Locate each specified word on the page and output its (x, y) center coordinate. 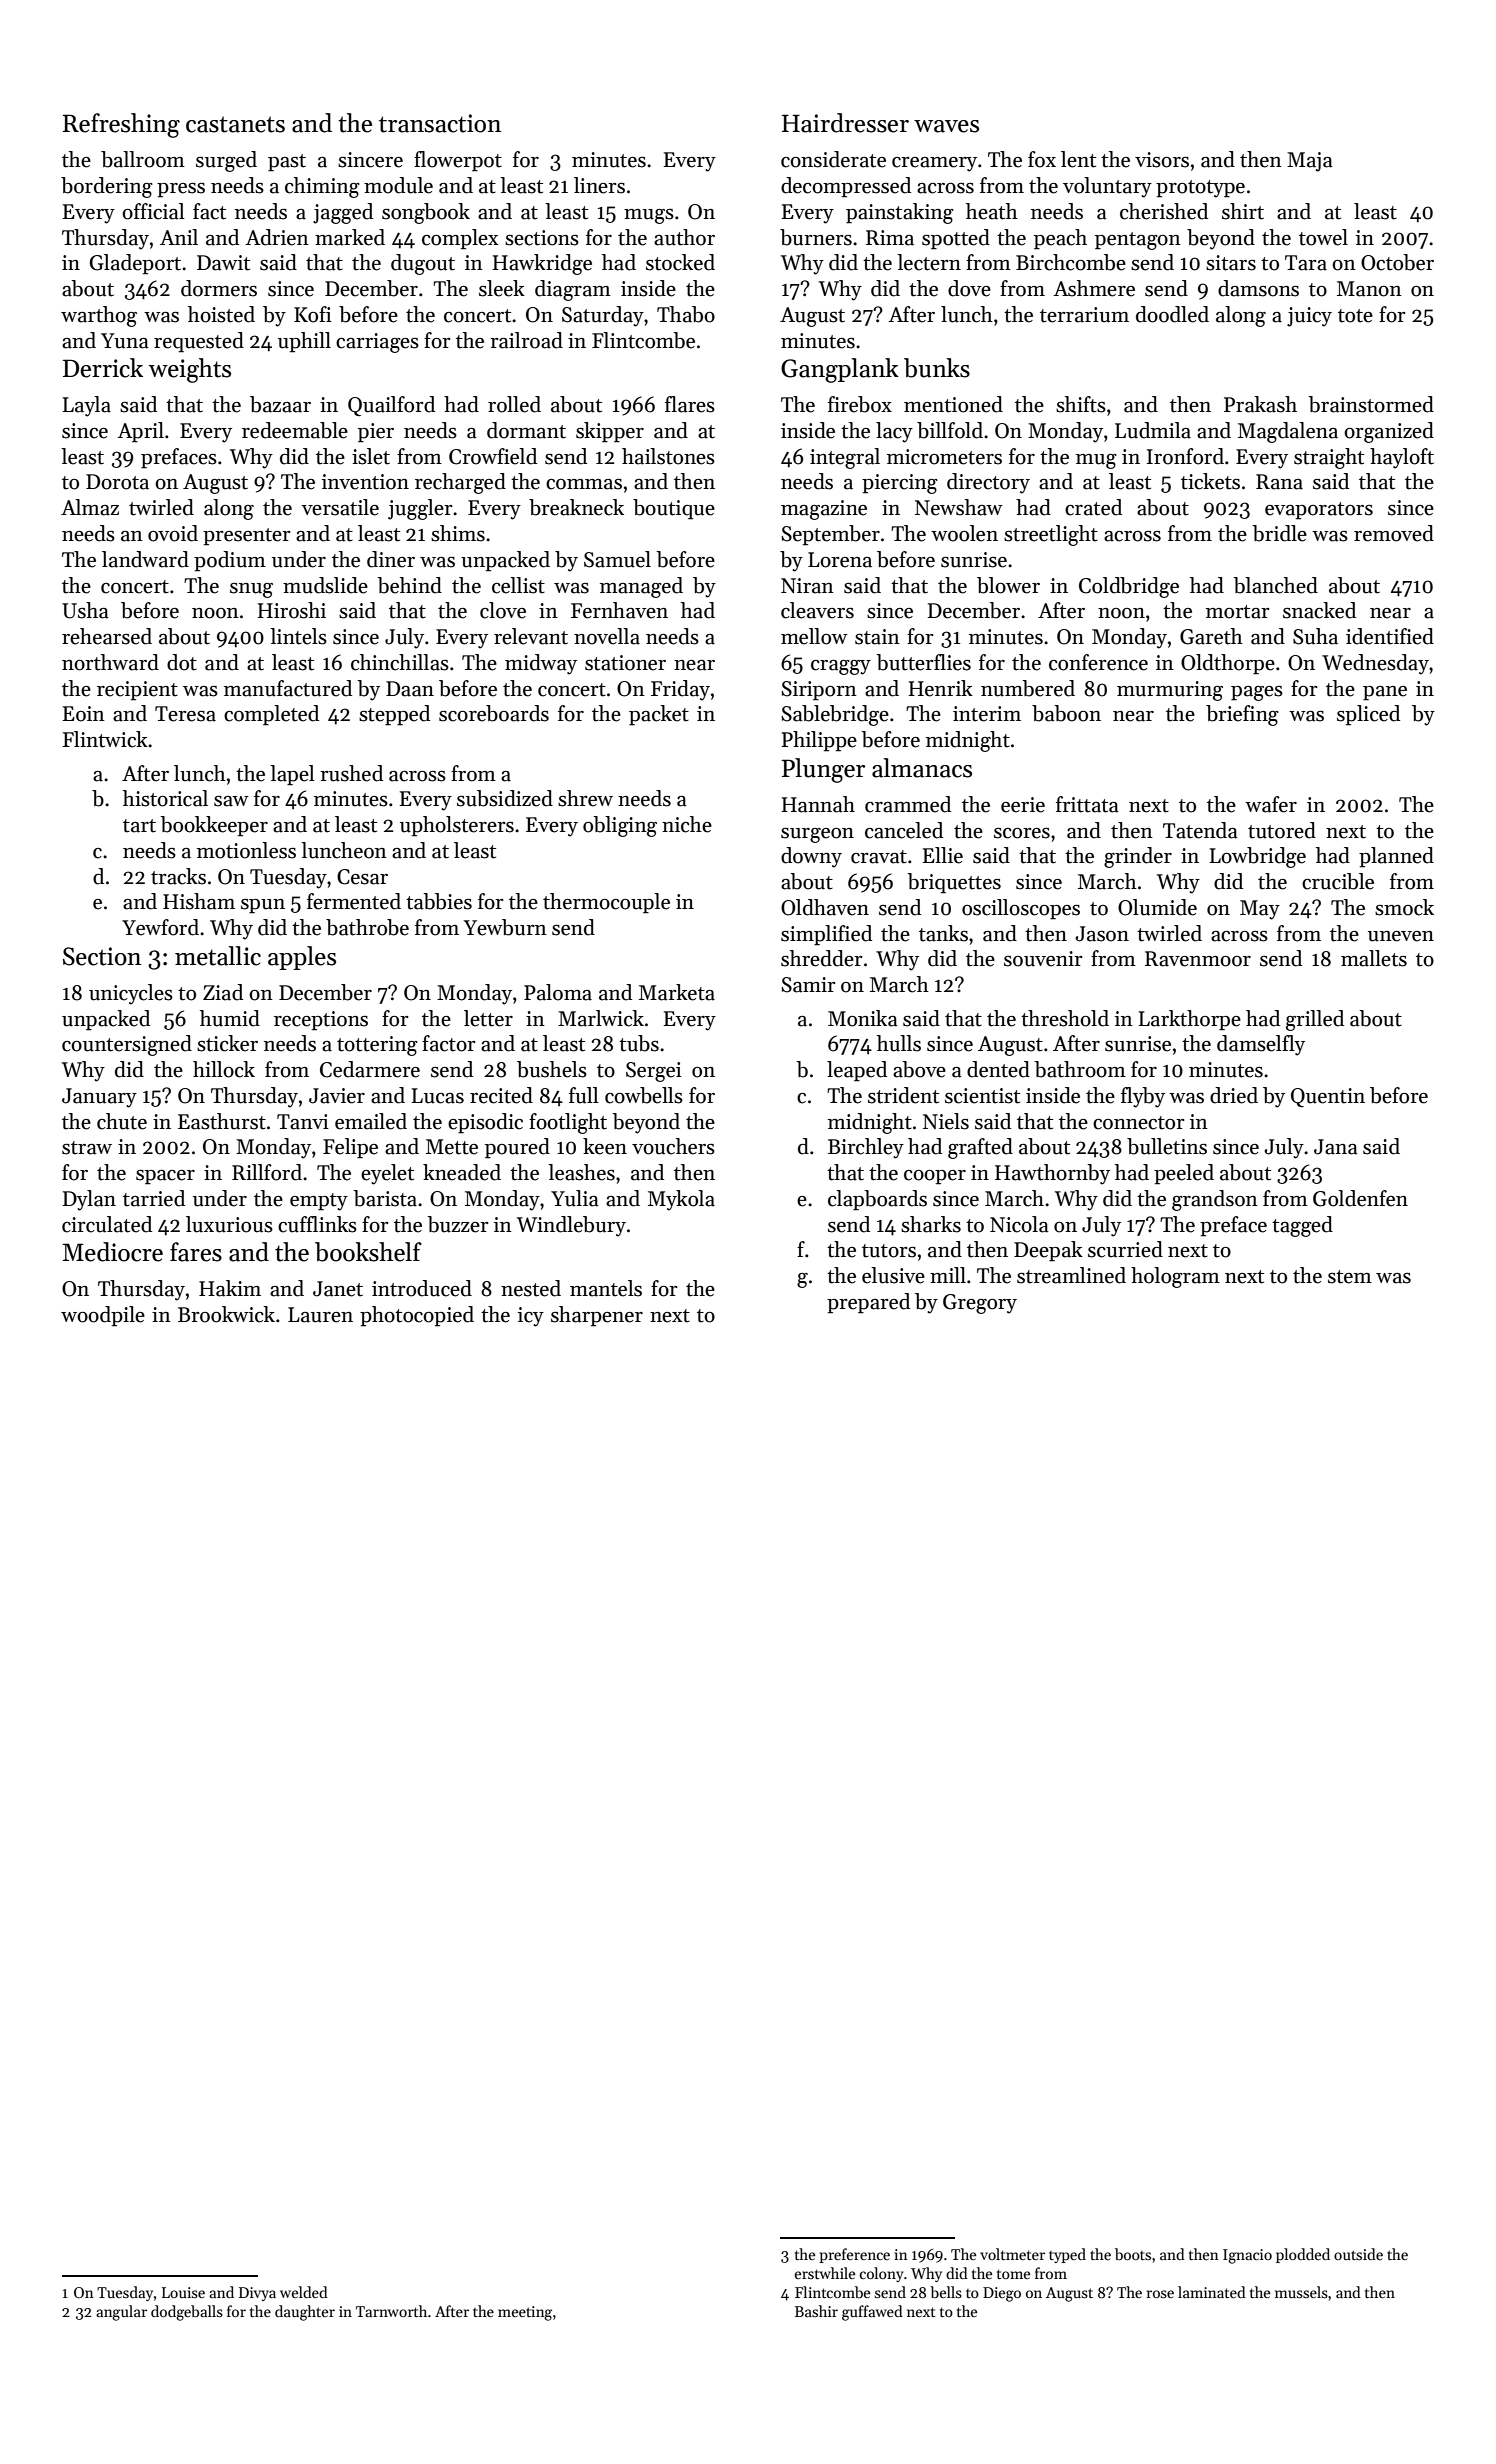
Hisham (199, 901)
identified (1390, 636)
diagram (573, 290)
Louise (183, 2292)
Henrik (941, 688)
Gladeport (135, 264)
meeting (525, 2313)
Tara (1306, 263)
